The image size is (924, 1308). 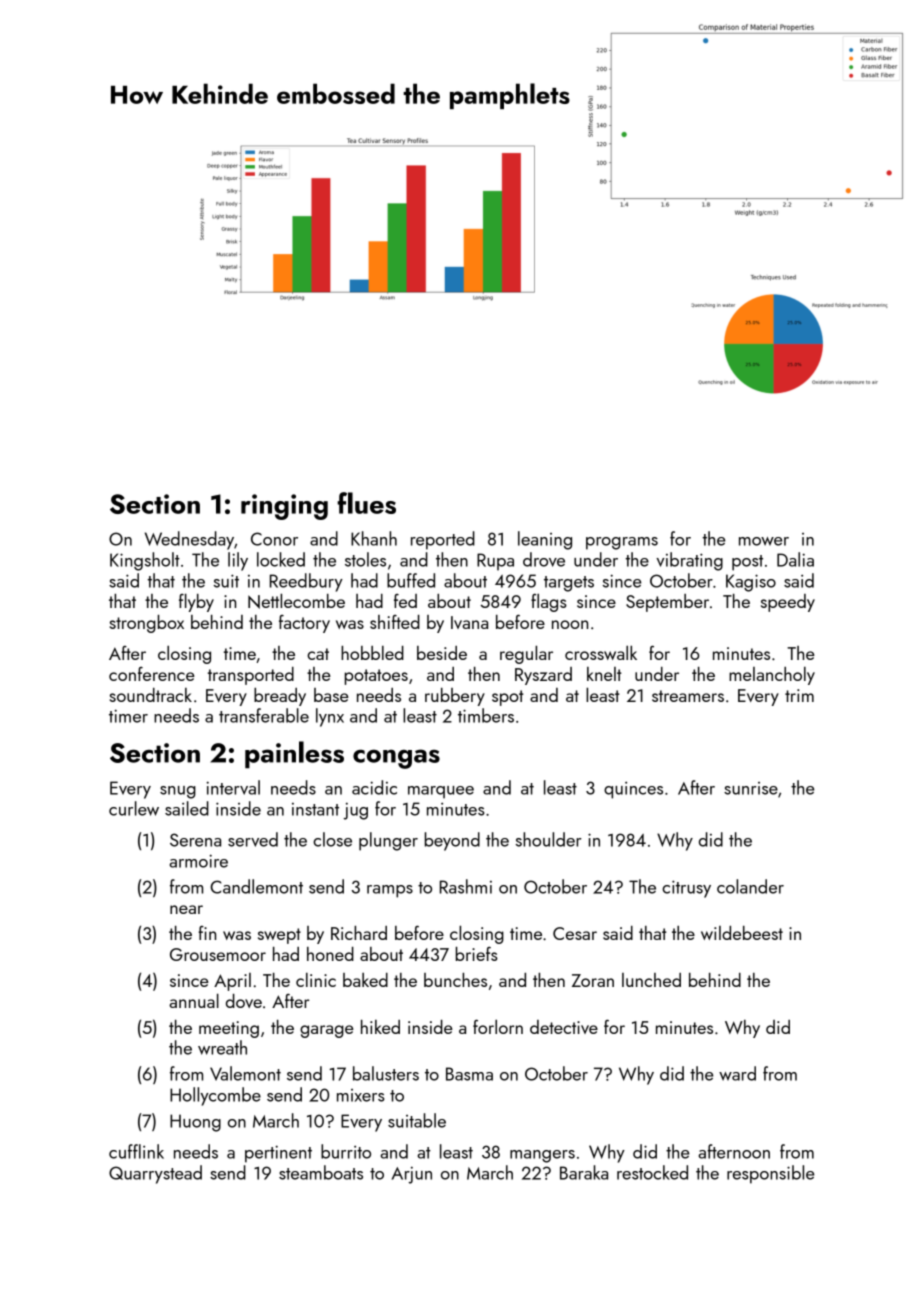 What do you see at coordinates (441, 792) in the page?
I see `marquee` at bounding box center [441, 792].
